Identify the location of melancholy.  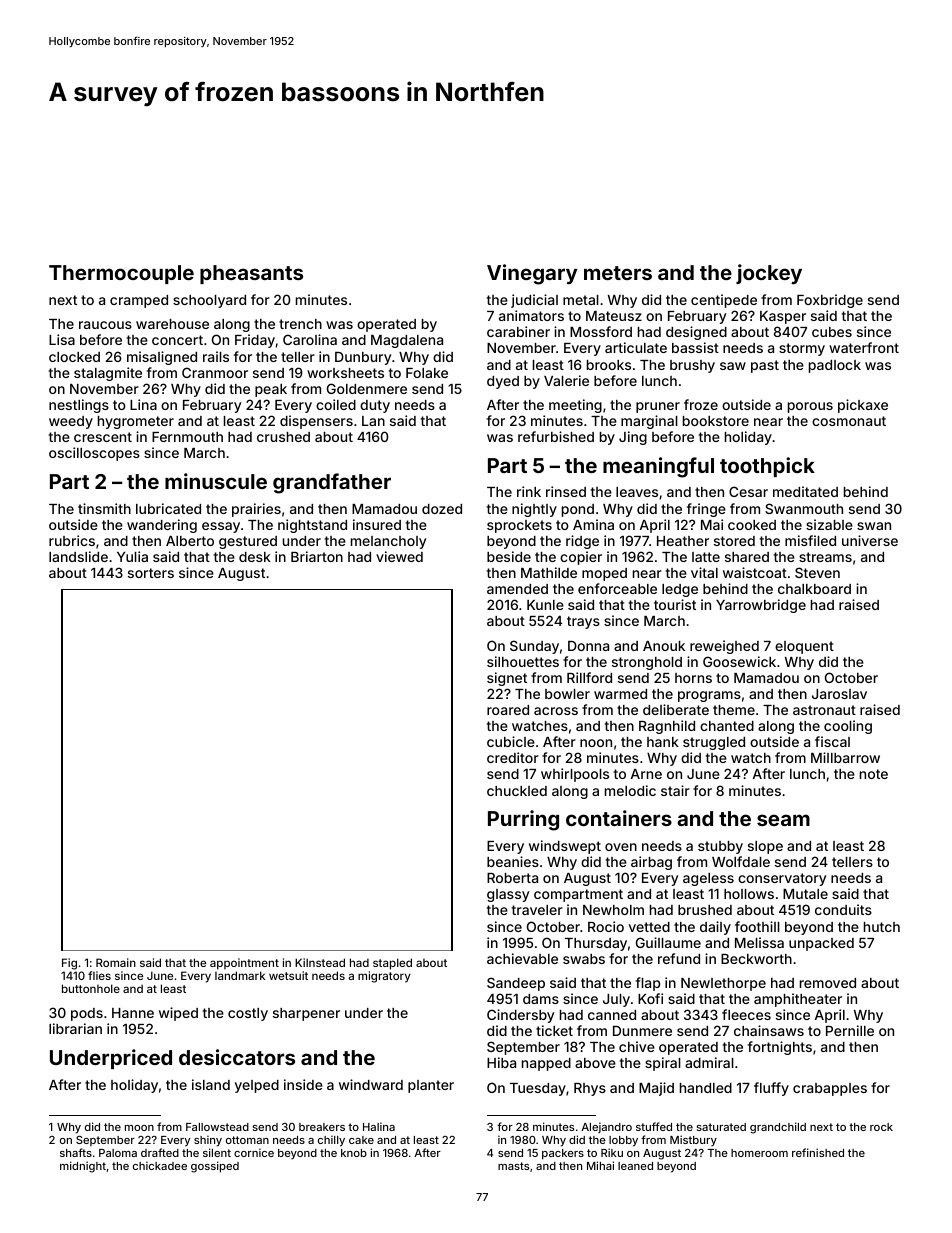
(388, 542).
